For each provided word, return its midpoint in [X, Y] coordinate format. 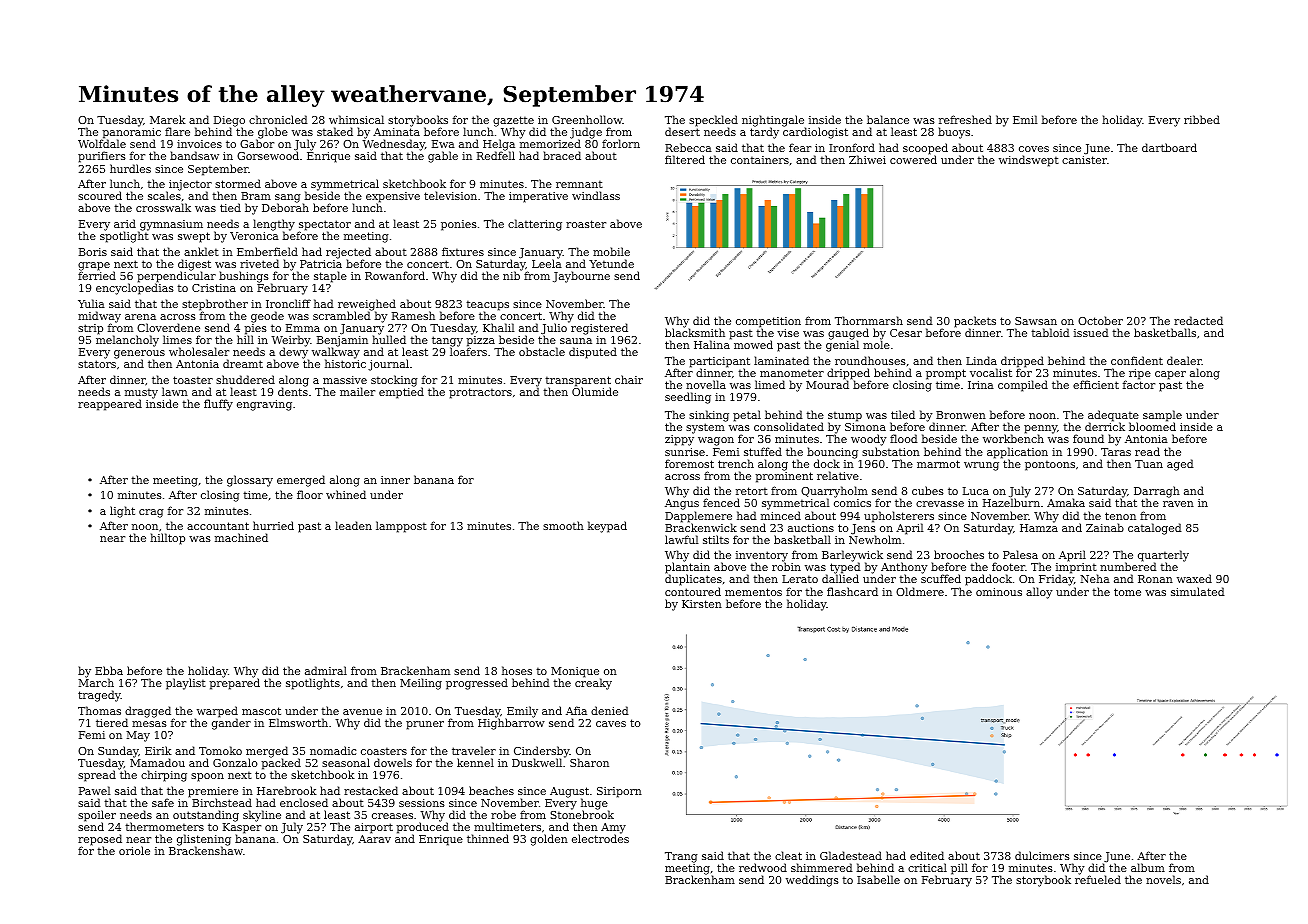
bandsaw [194, 155]
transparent [578, 381]
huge [594, 804]
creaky [593, 684]
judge [586, 133]
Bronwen [961, 415]
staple [330, 277]
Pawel [94, 790]
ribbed [1202, 119]
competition [768, 323]
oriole [134, 850]
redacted [1198, 320]
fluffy [218, 405]
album [1148, 867]
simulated [1198, 591]
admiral [326, 670]
